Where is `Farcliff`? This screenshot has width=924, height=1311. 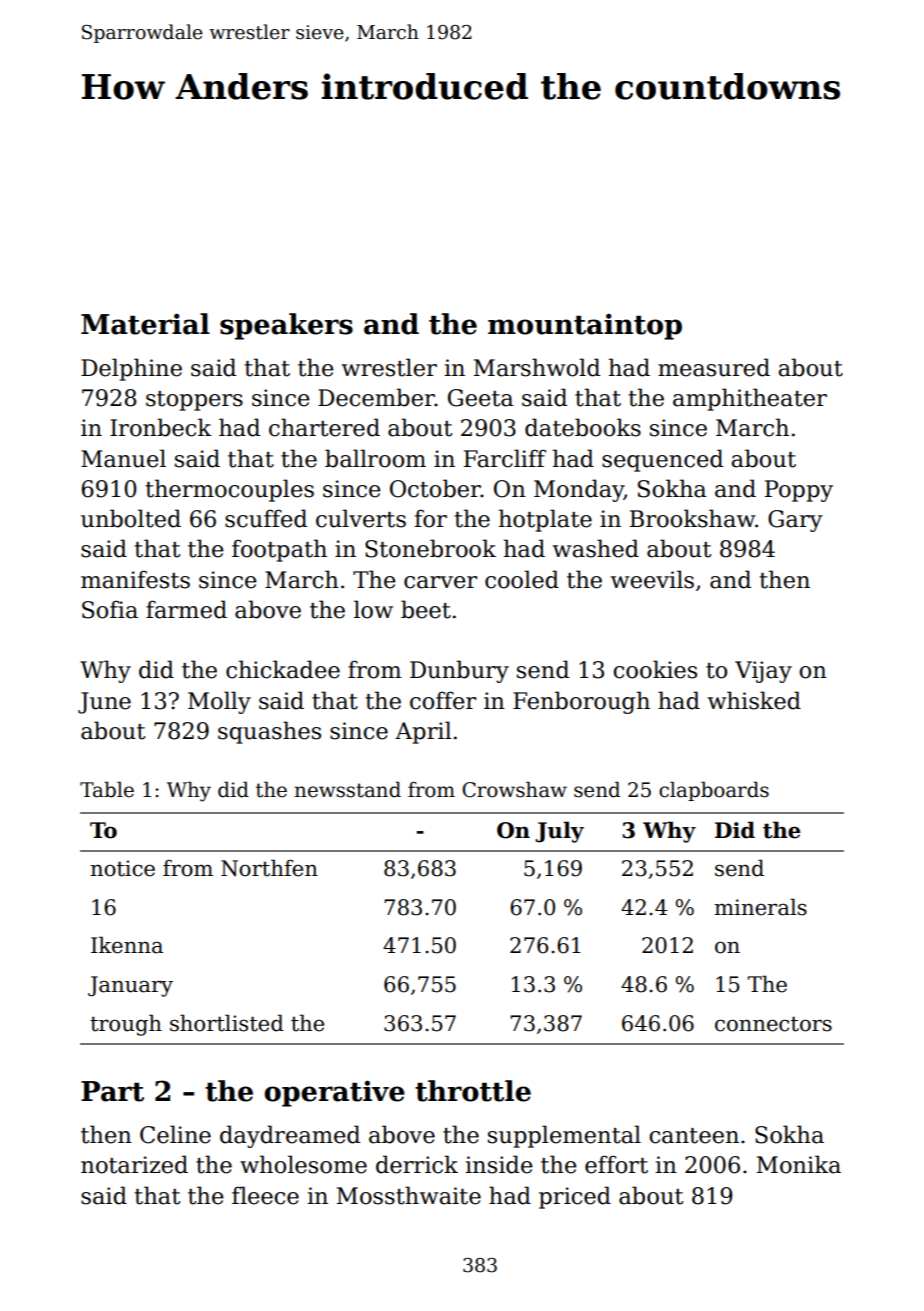
Farcliff is located at coordinates (505, 458).
